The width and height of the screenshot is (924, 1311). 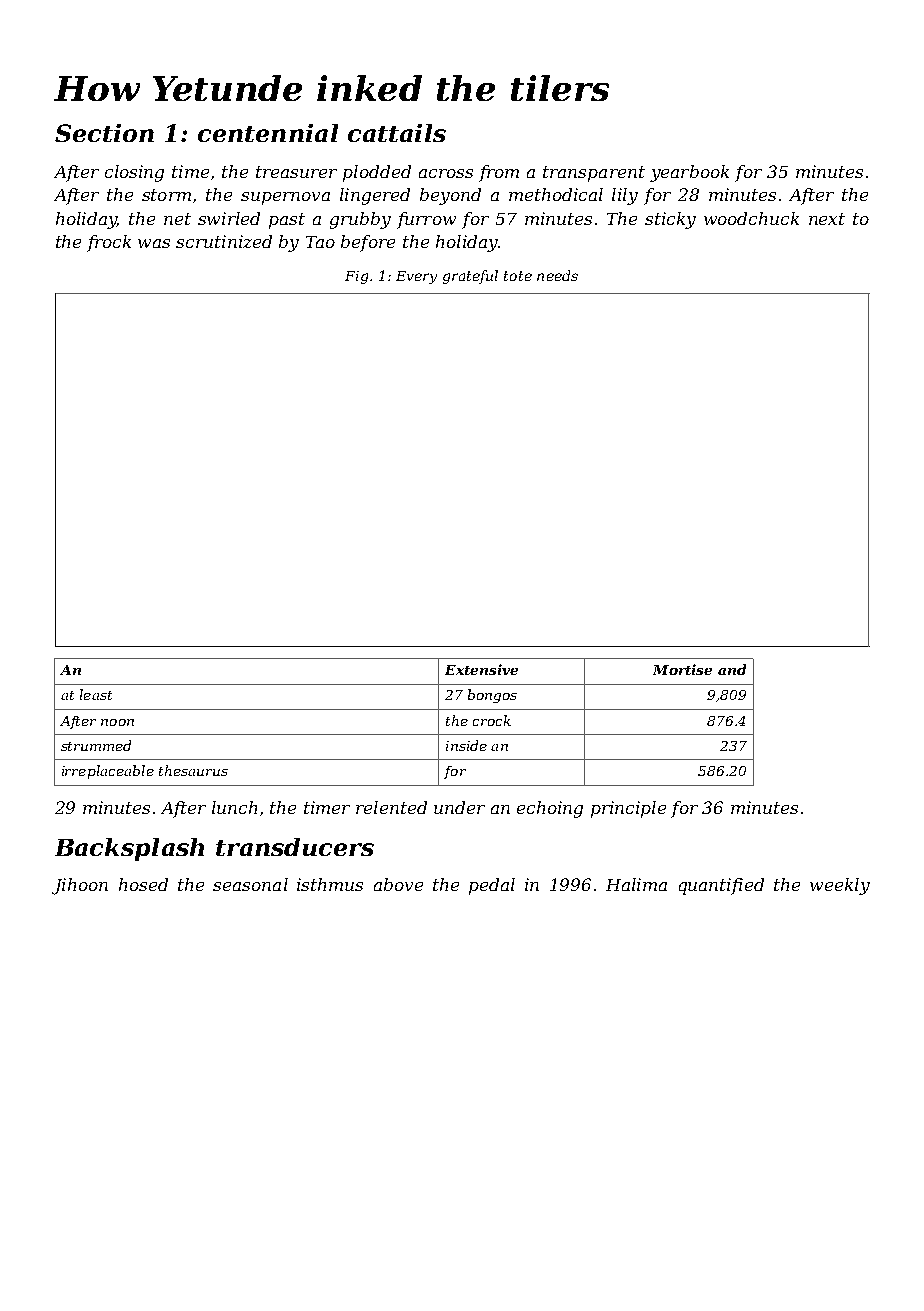 I want to click on was, so click(x=154, y=243).
